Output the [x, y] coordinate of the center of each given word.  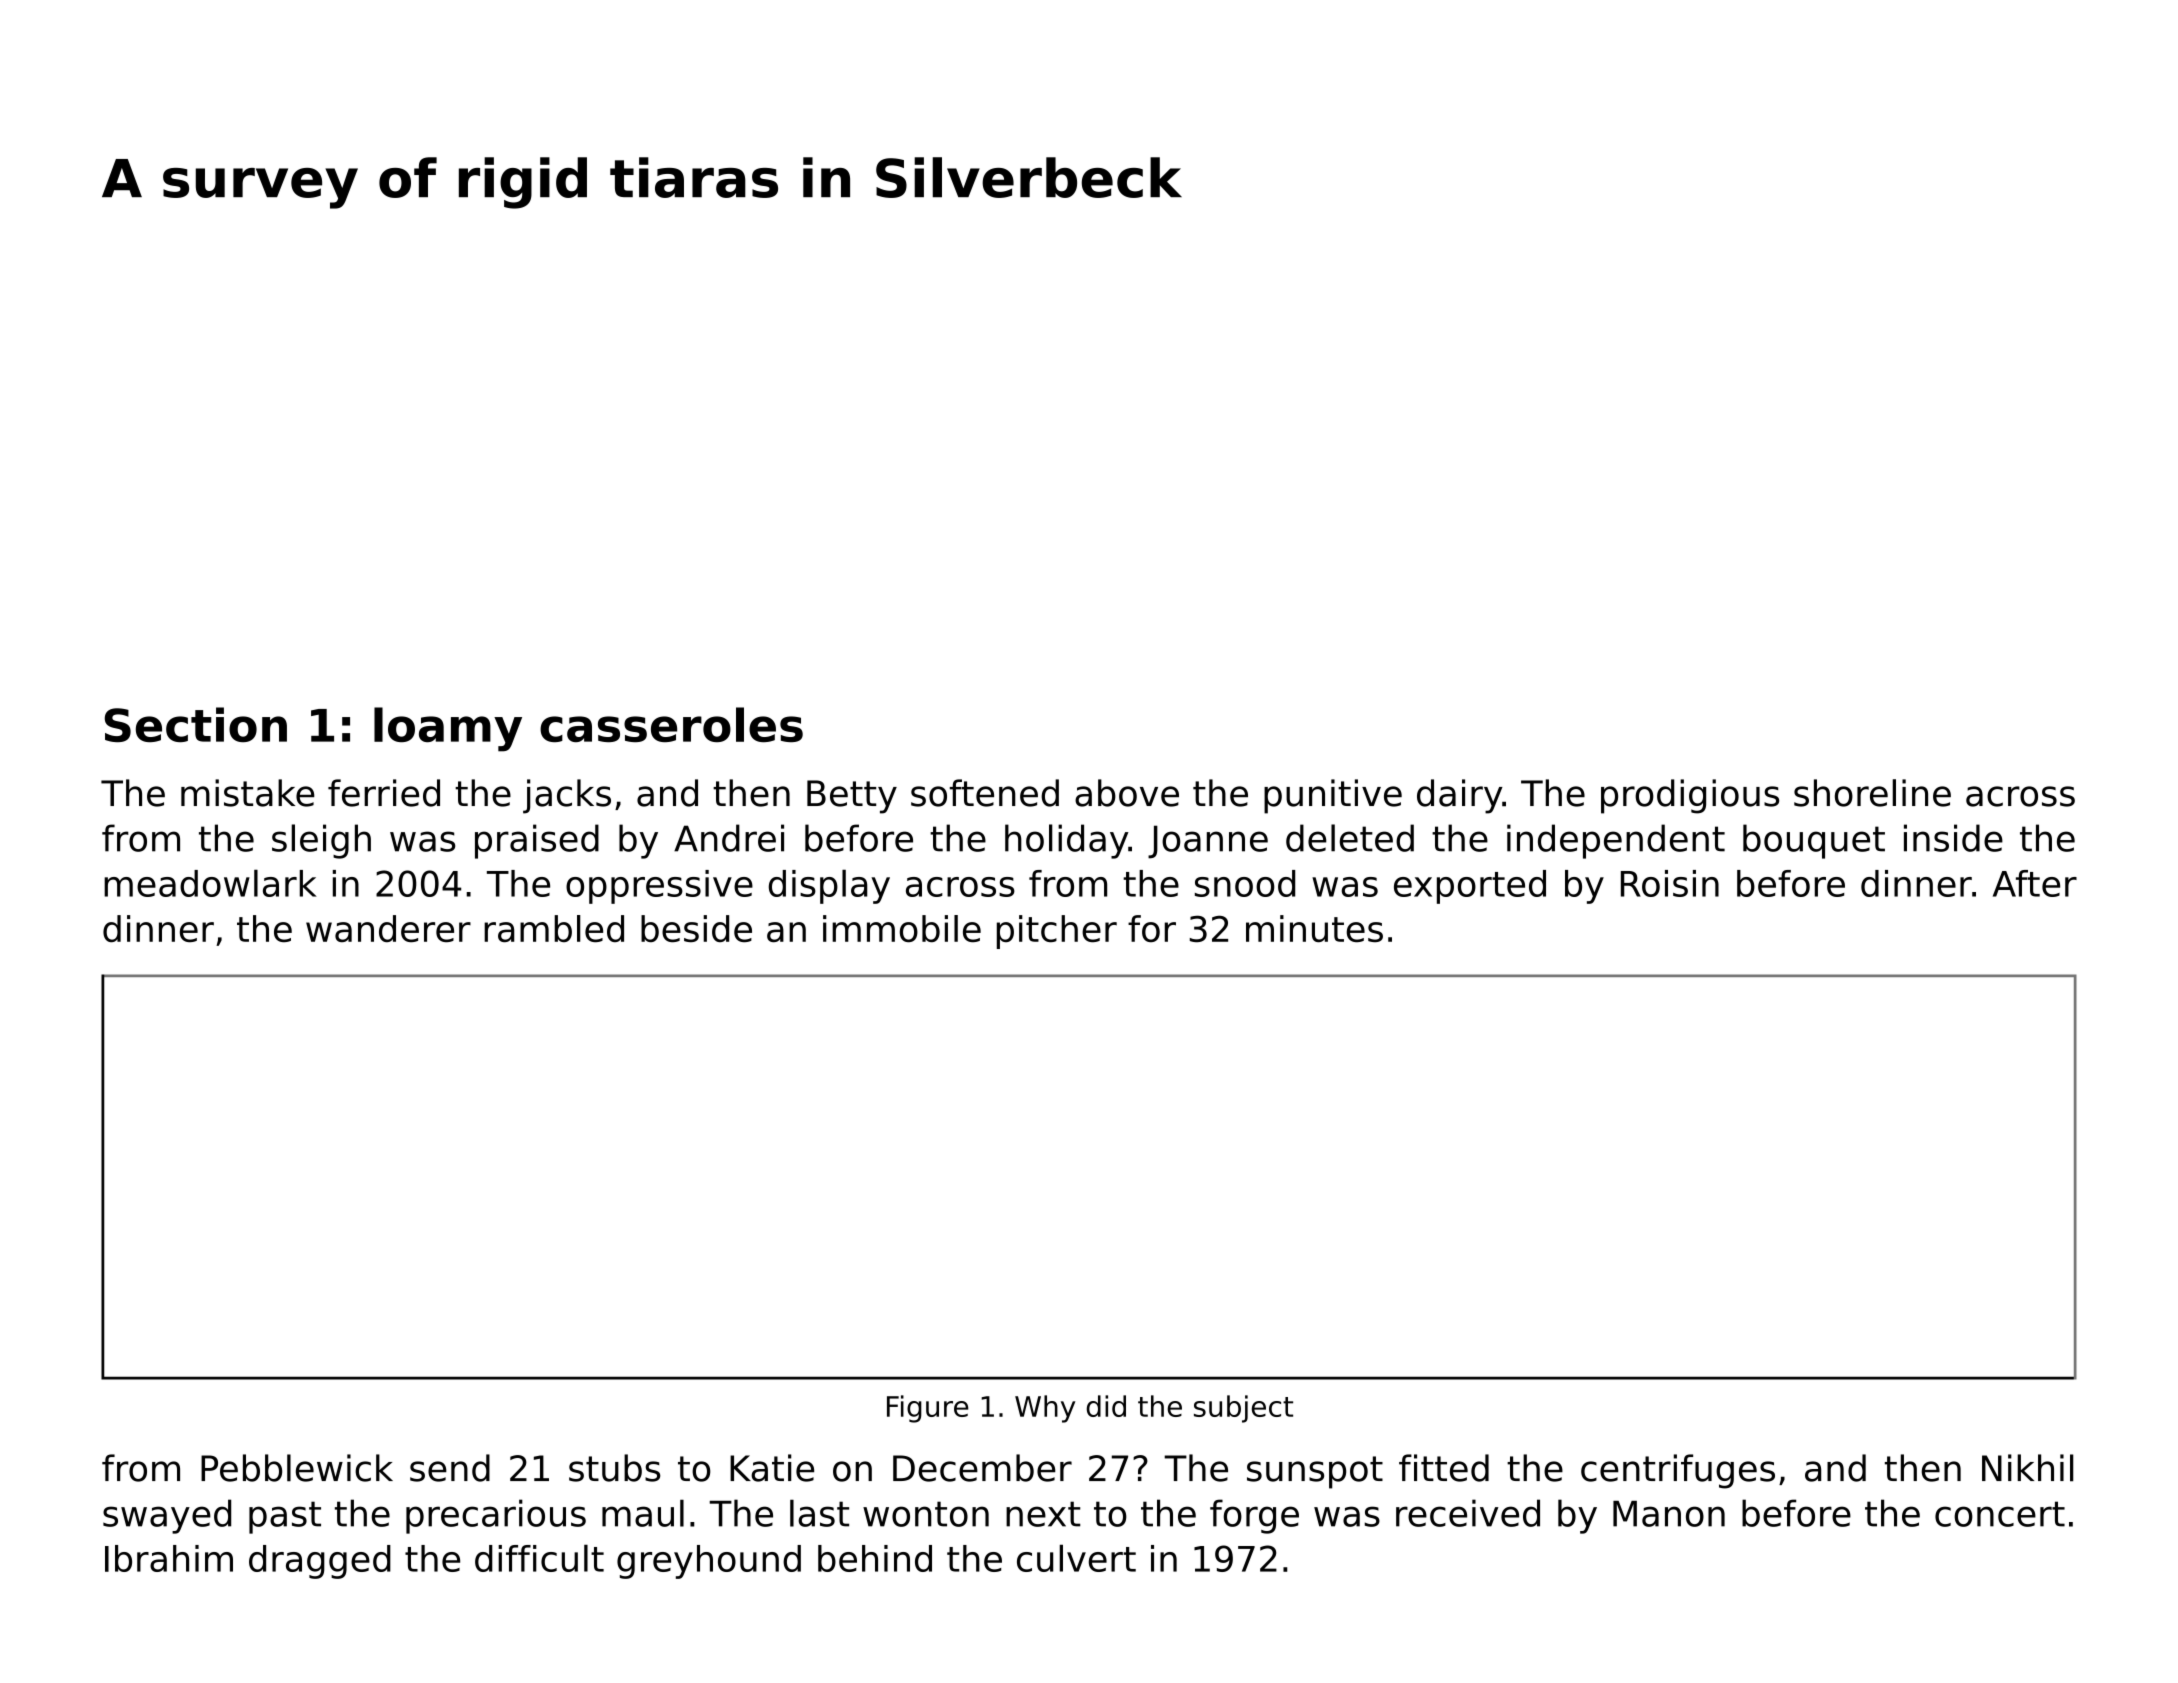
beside [696, 928]
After [2035, 883]
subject [1243, 1409]
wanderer [388, 928]
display [829, 886]
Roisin [1670, 883]
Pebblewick [297, 1468]
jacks [567, 796]
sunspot [1315, 1472]
